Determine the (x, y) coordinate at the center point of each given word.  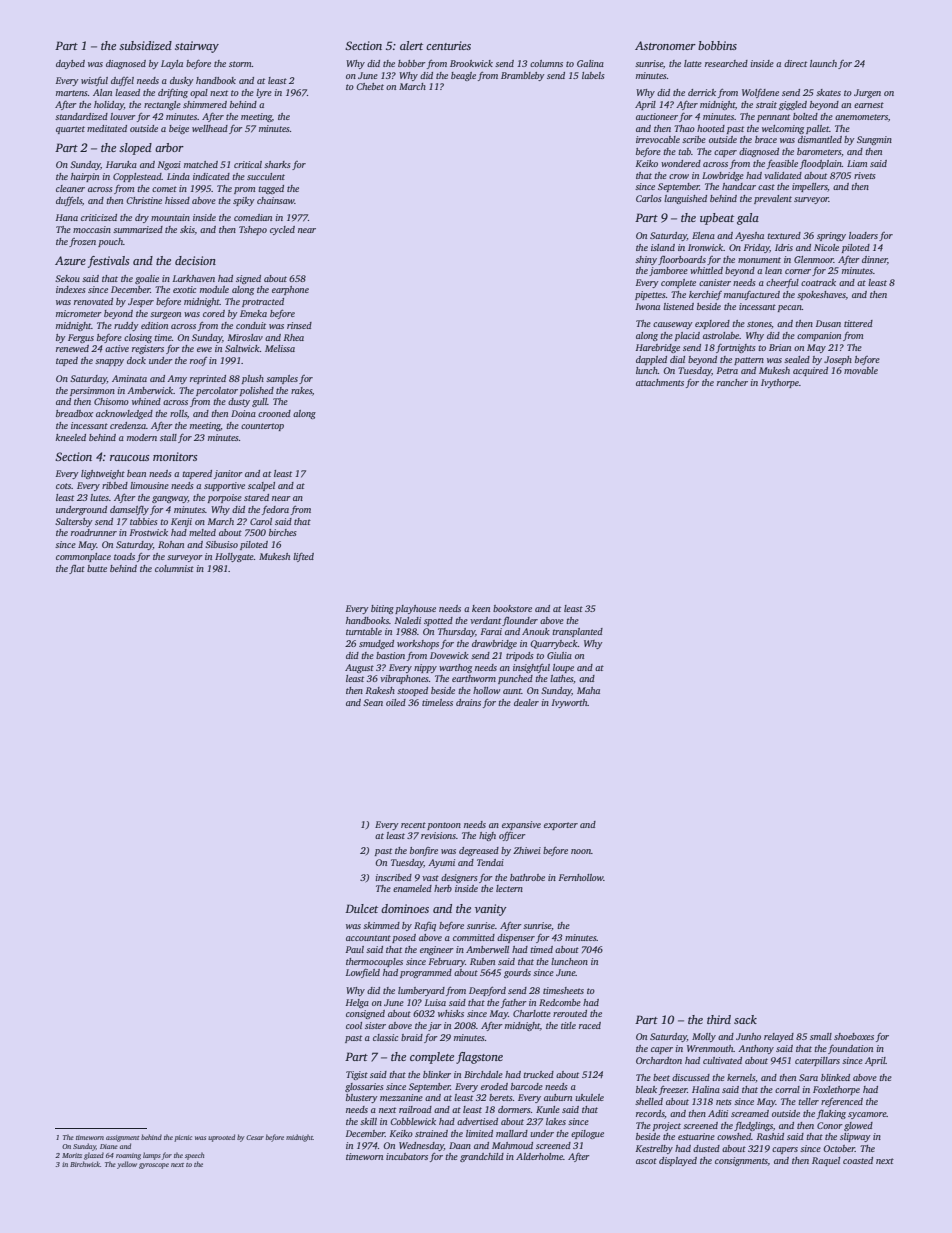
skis (187, 229)
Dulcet (361, 908)
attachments (660, 382)
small (821, 1036)
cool (354, 1025)
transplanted (577, 632)
